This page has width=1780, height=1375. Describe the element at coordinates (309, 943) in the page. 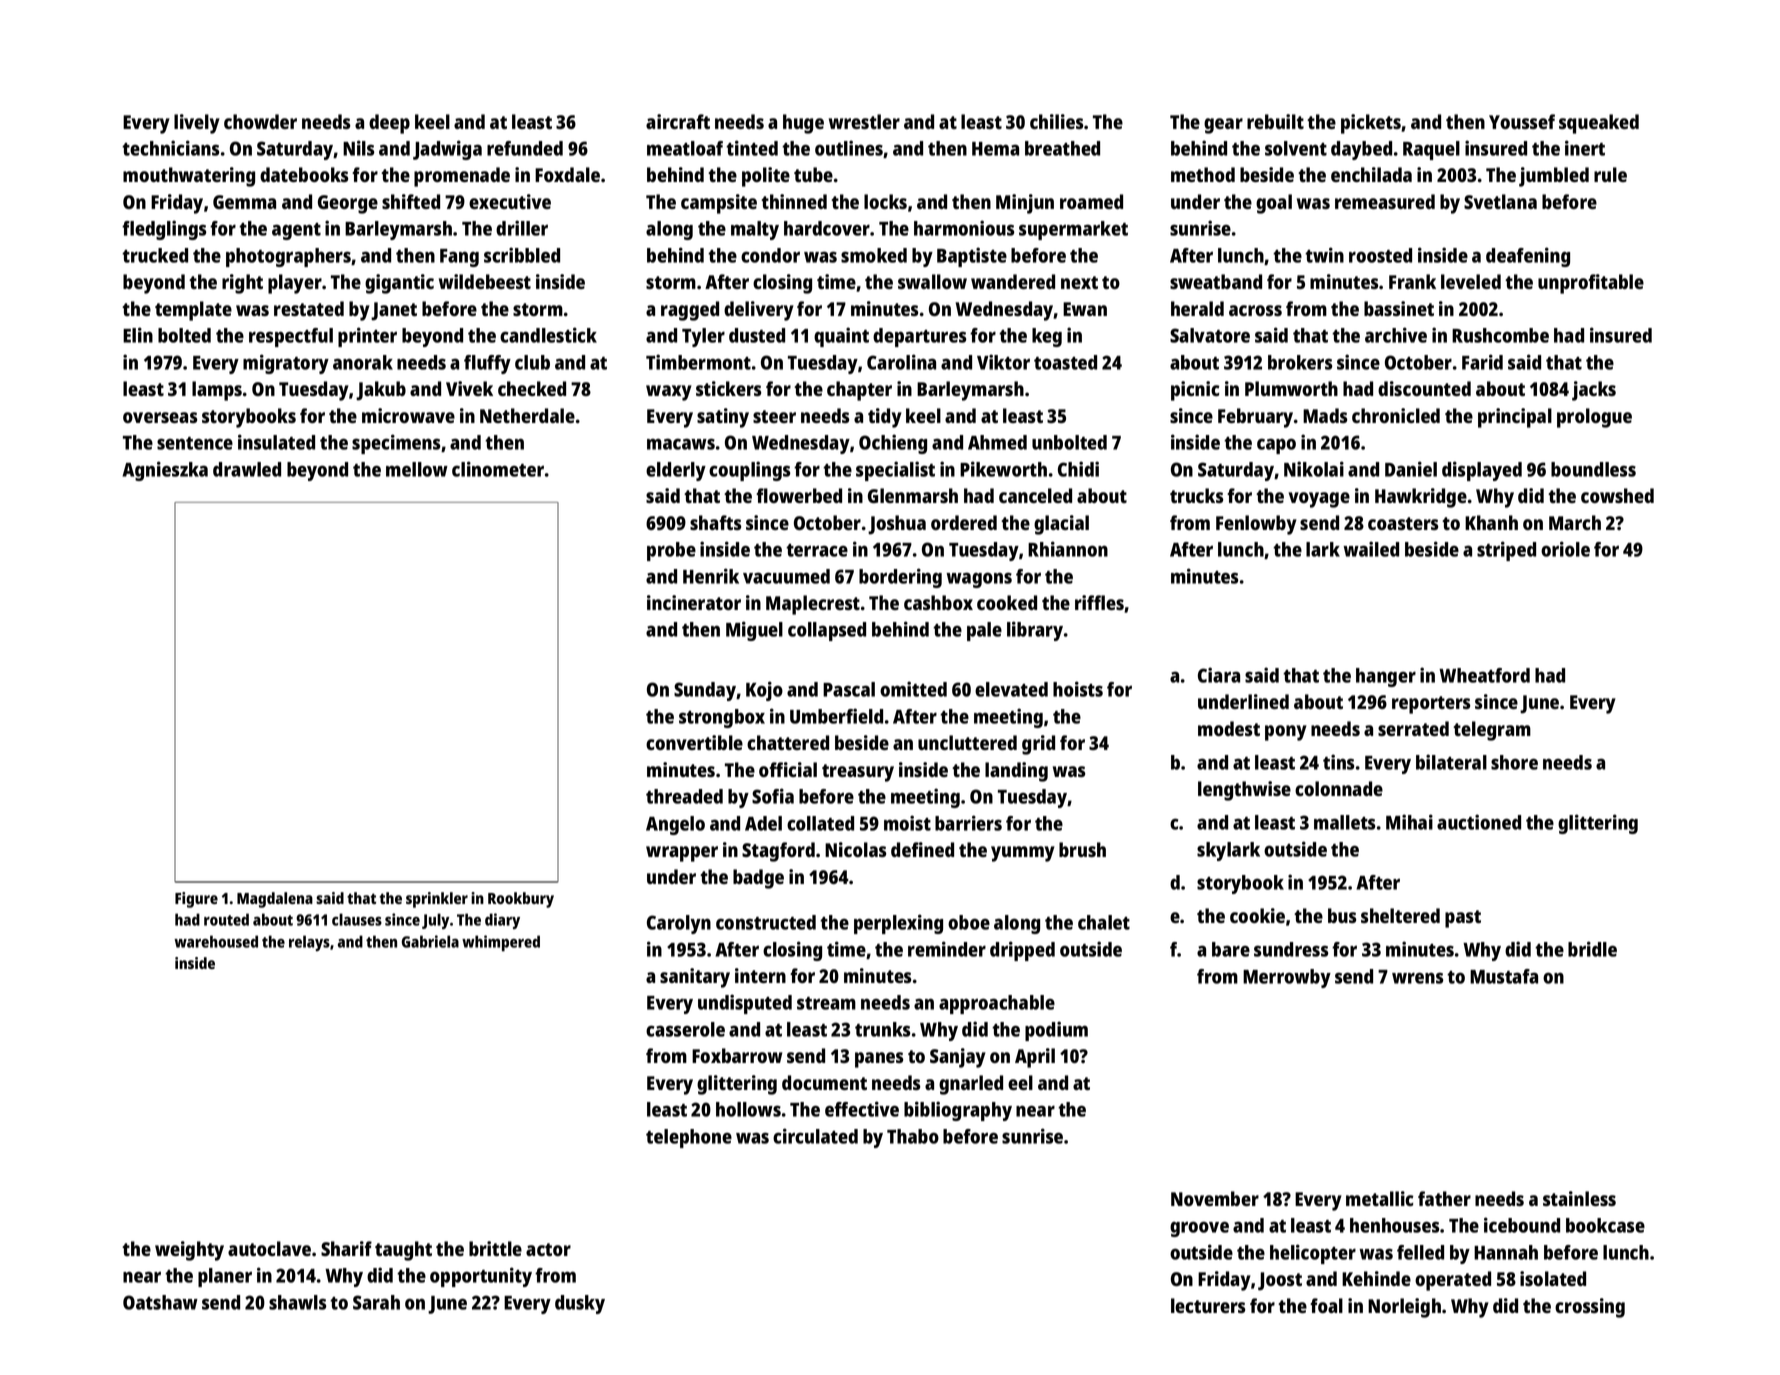

I see `relays` at that location.
